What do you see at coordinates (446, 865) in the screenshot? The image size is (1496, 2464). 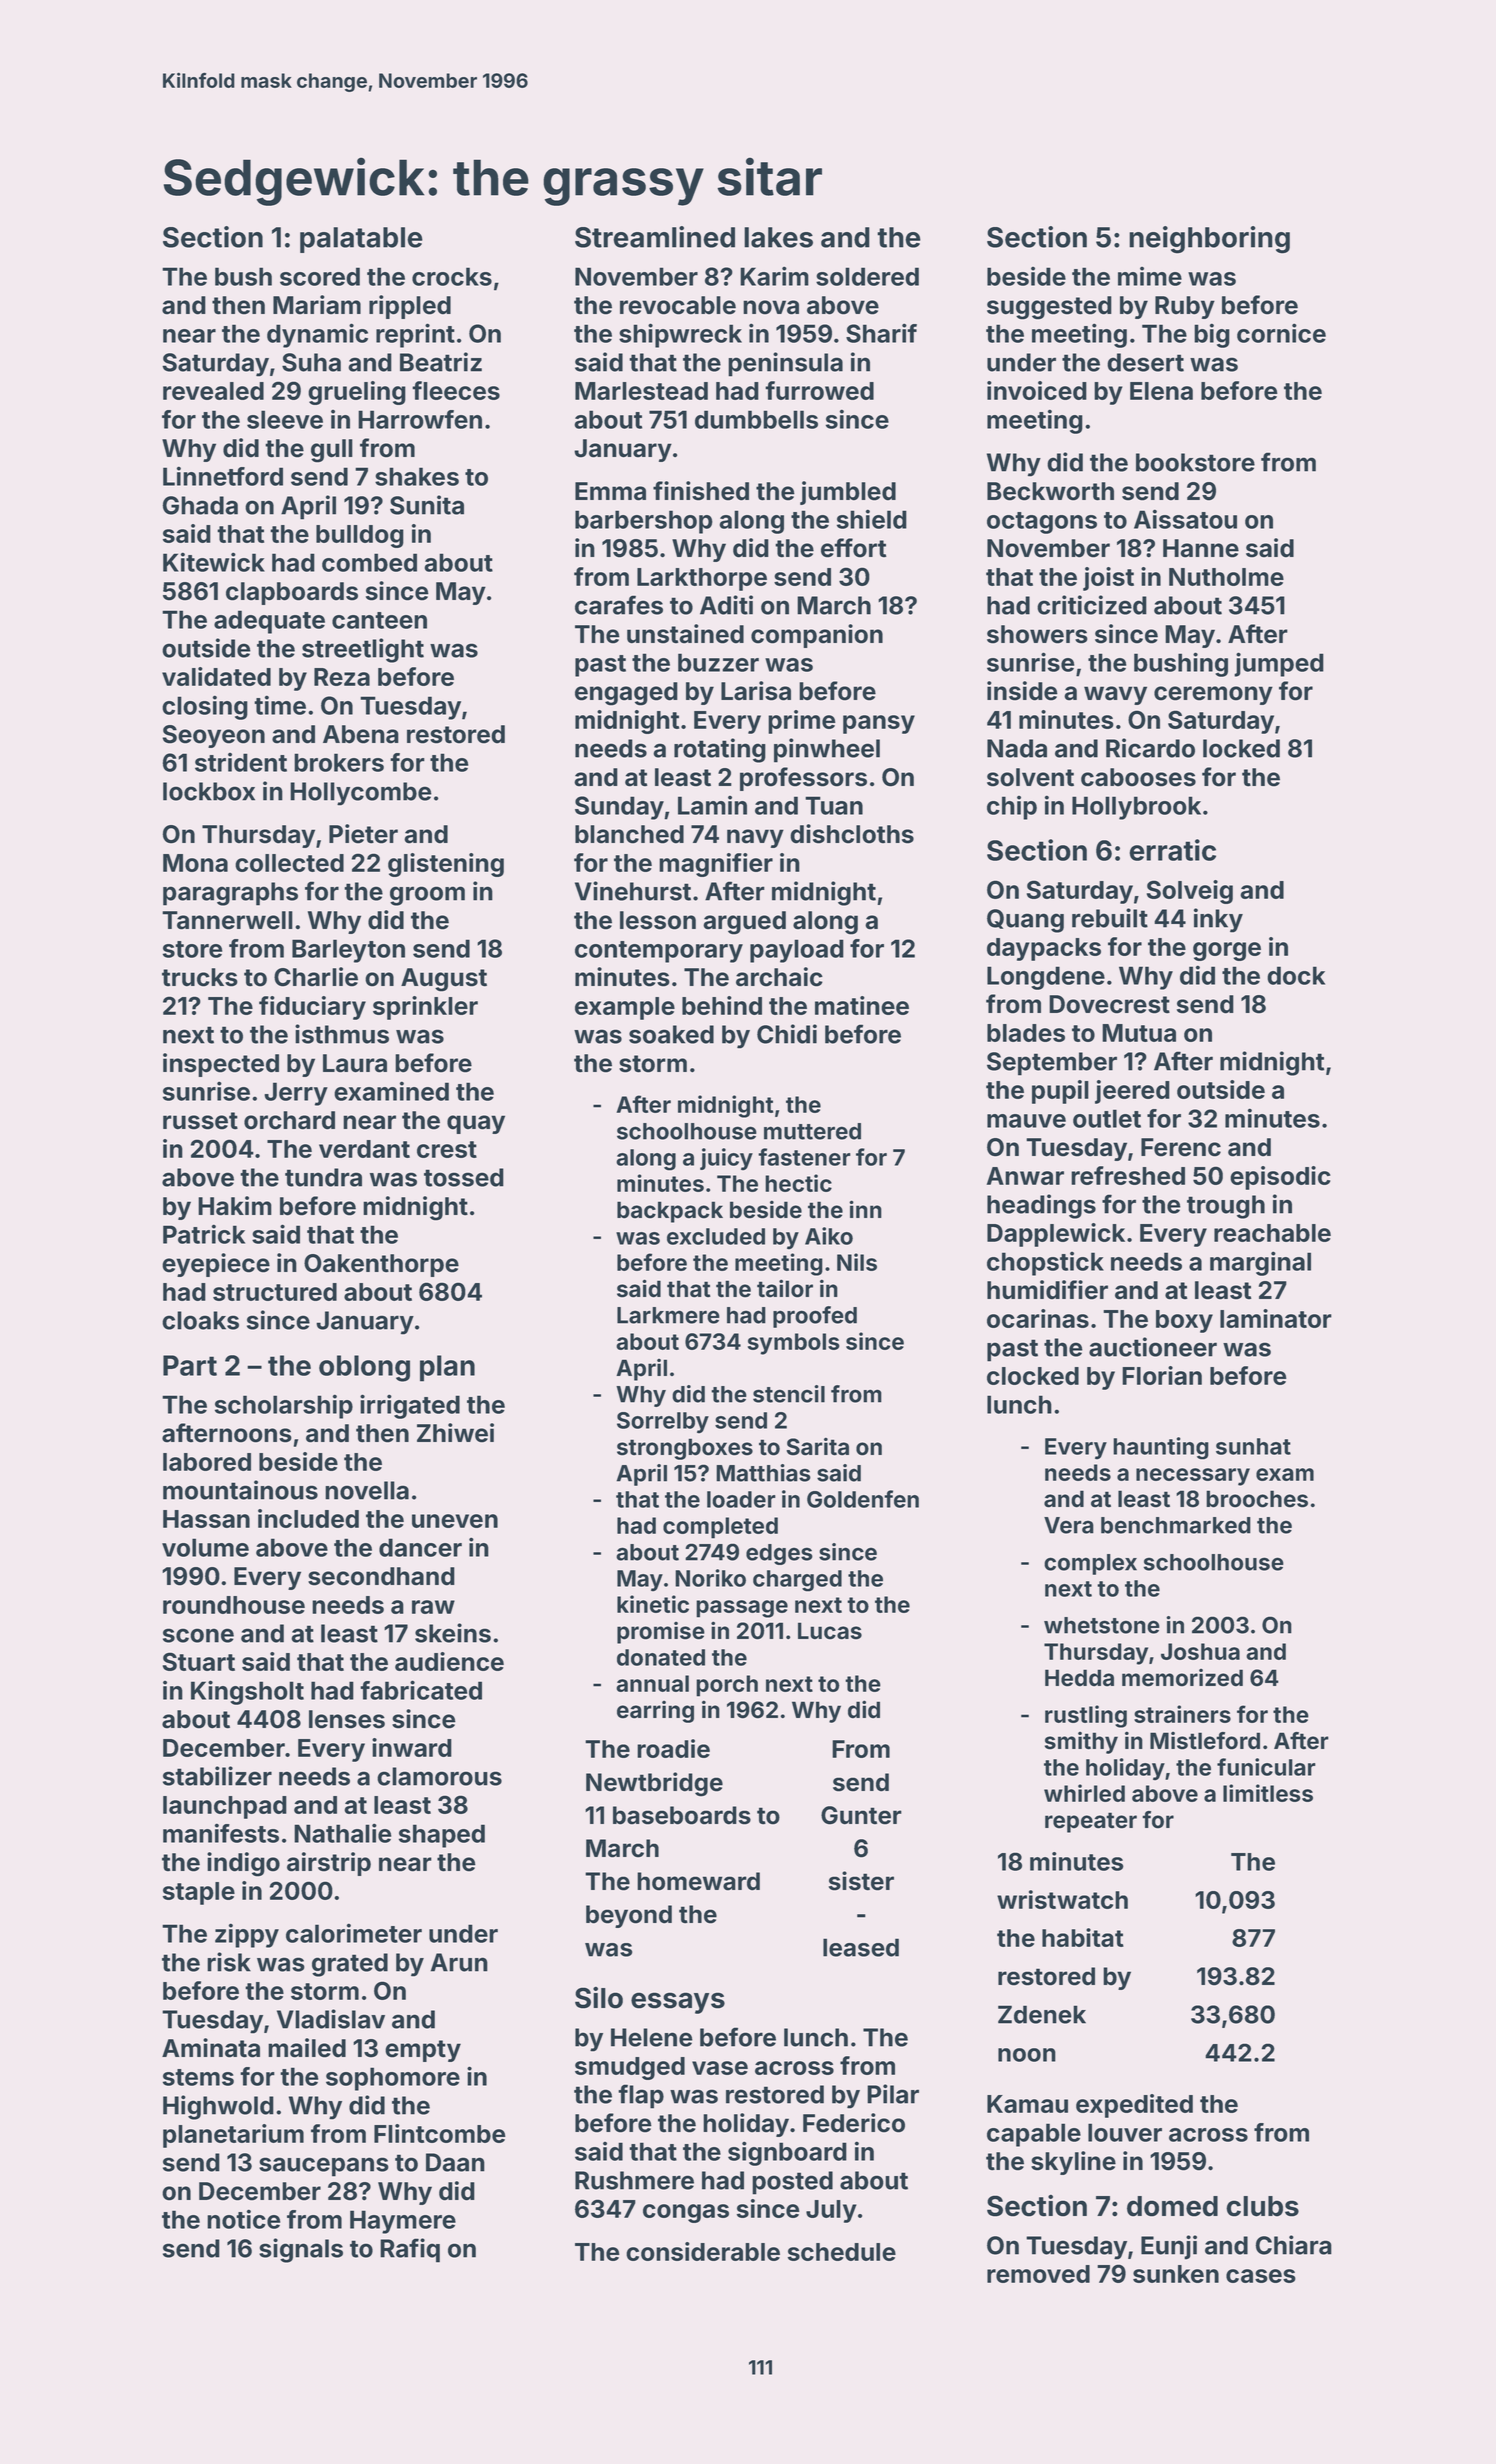 I see `glistening` at bounding box center [446, 865].
